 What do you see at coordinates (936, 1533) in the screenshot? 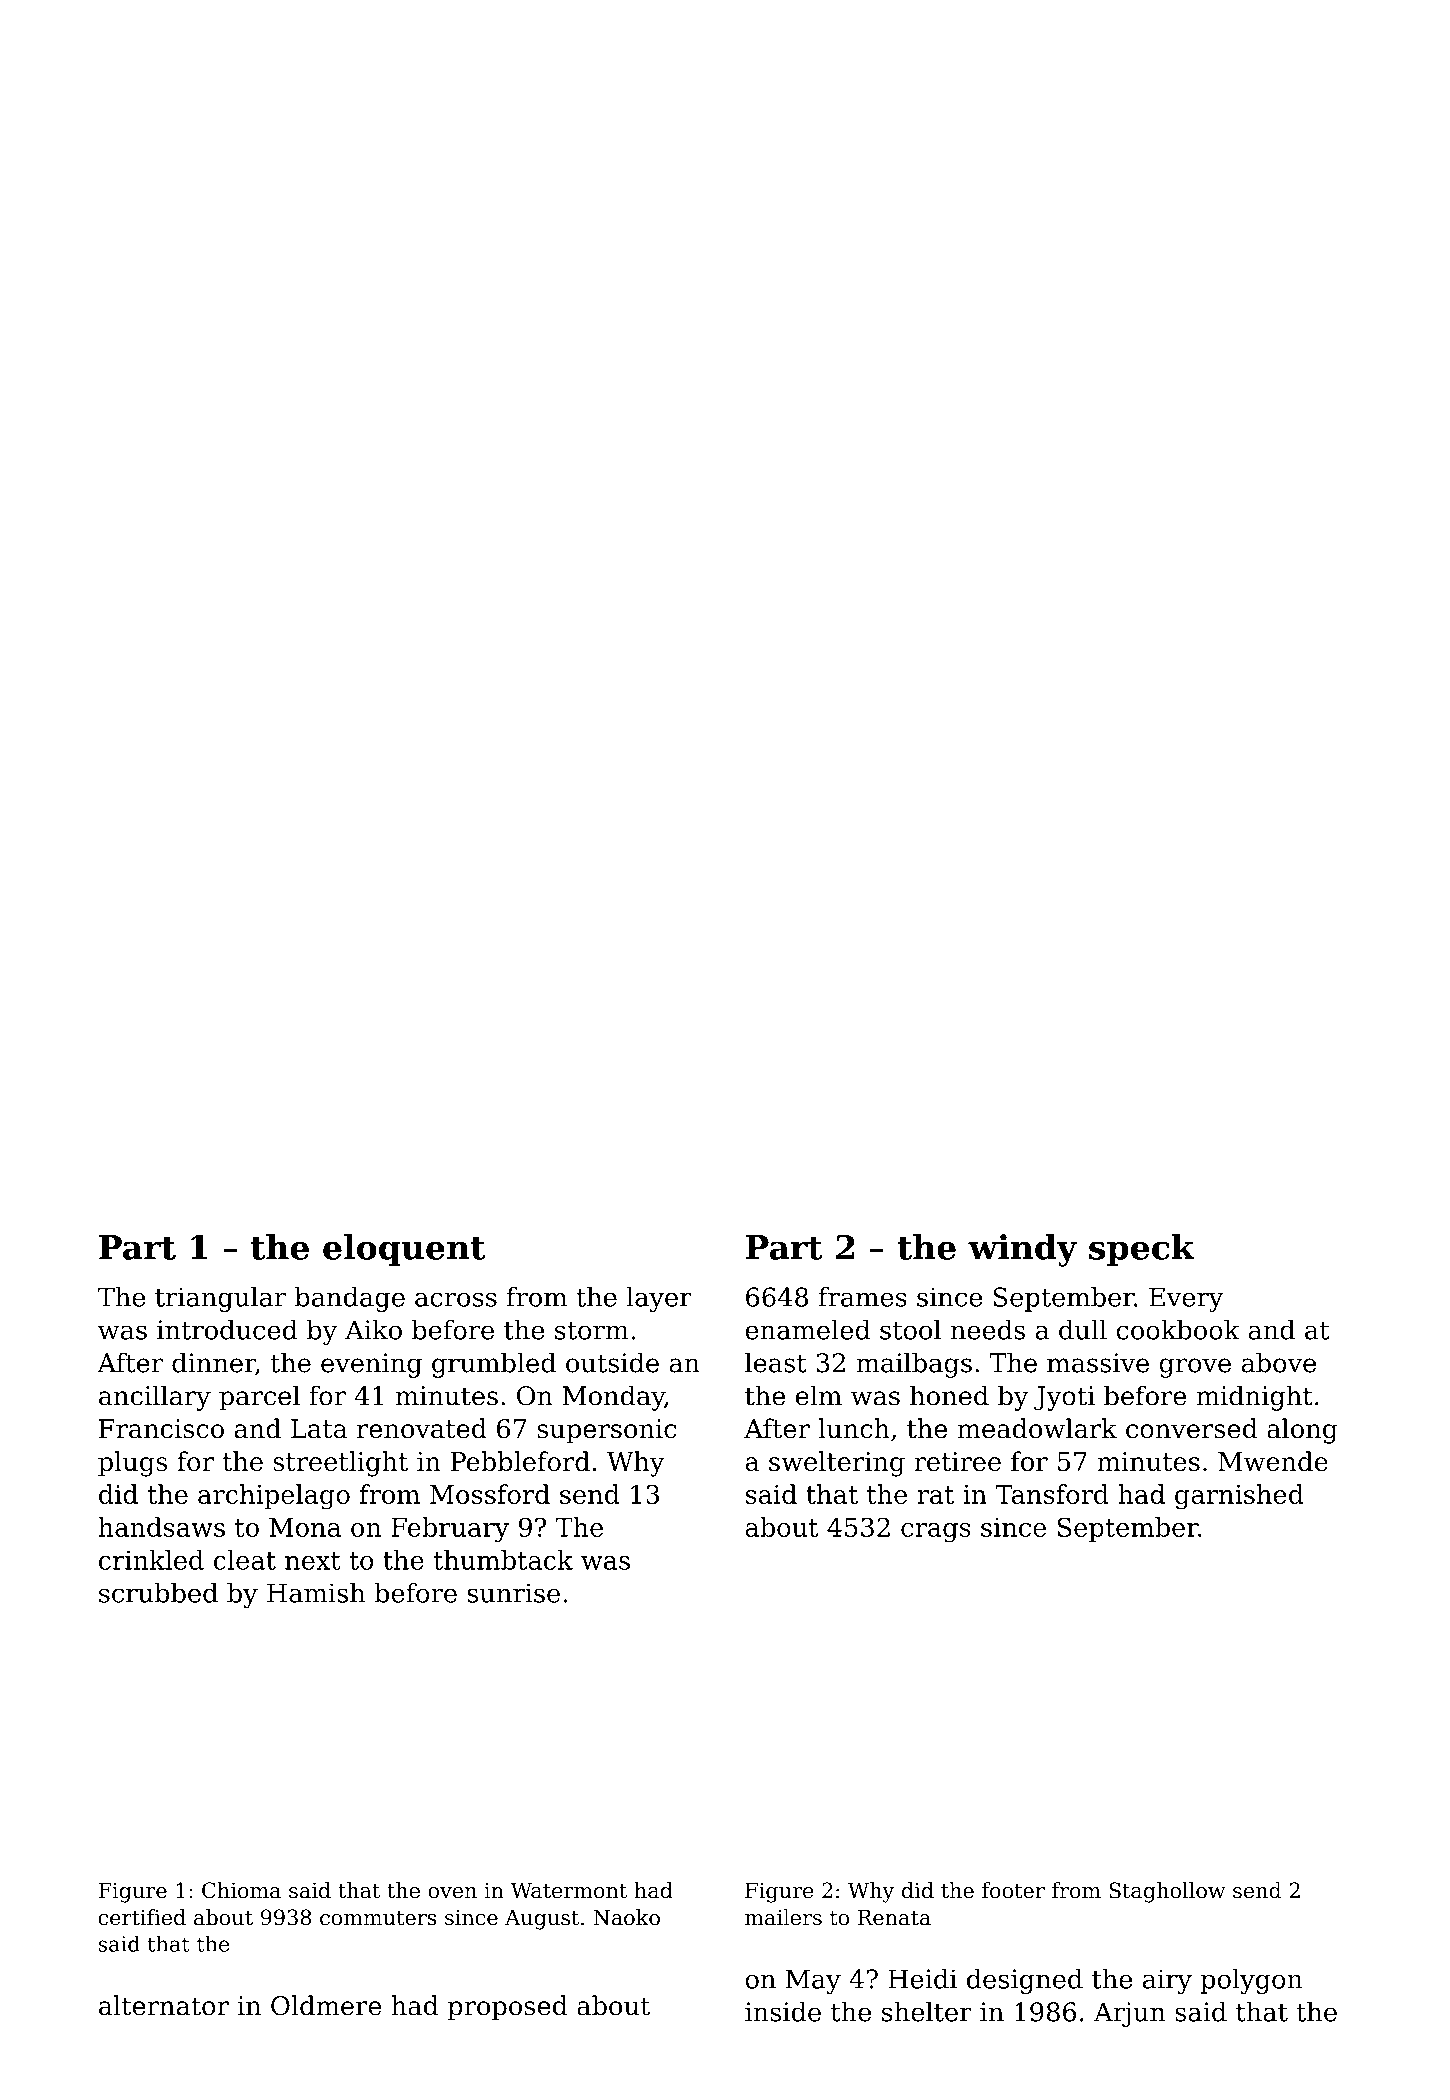
I see `crags` at bounding box center [936, 1533].
